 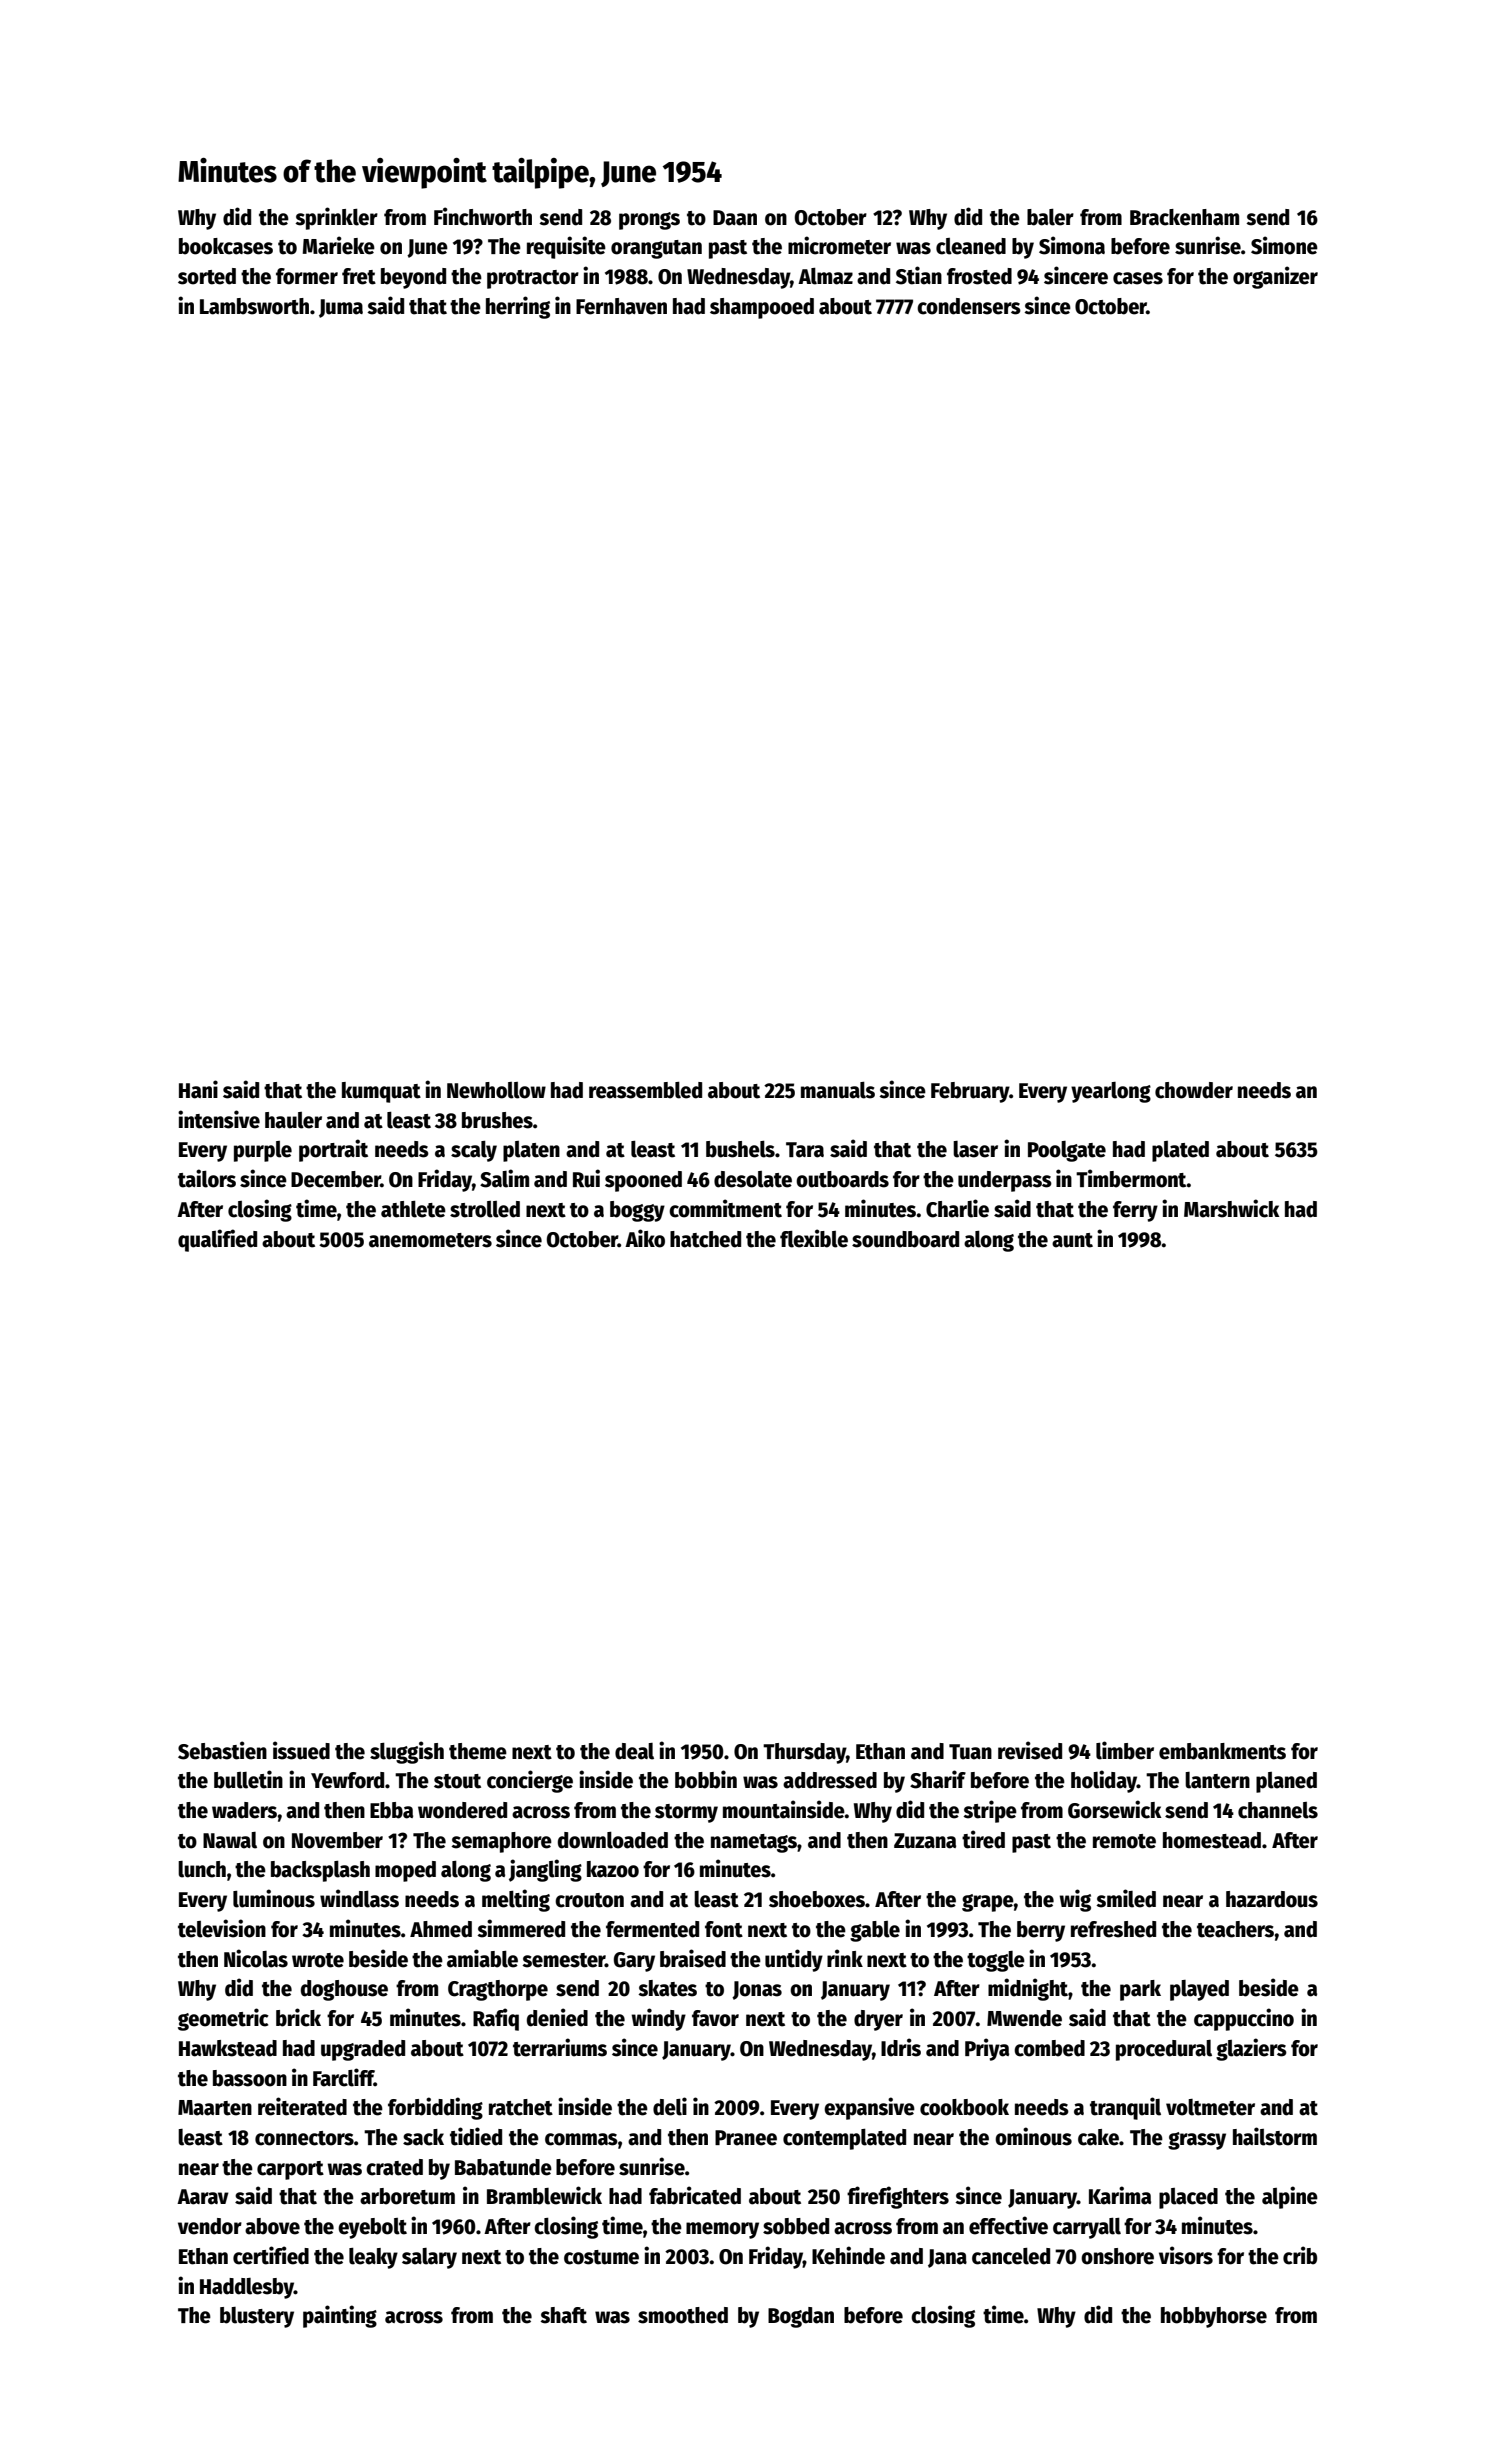 What do you see at coordinates (621, 306) in the screenshot?
I see `Fernhaven` at bounding box center [621, 306].
